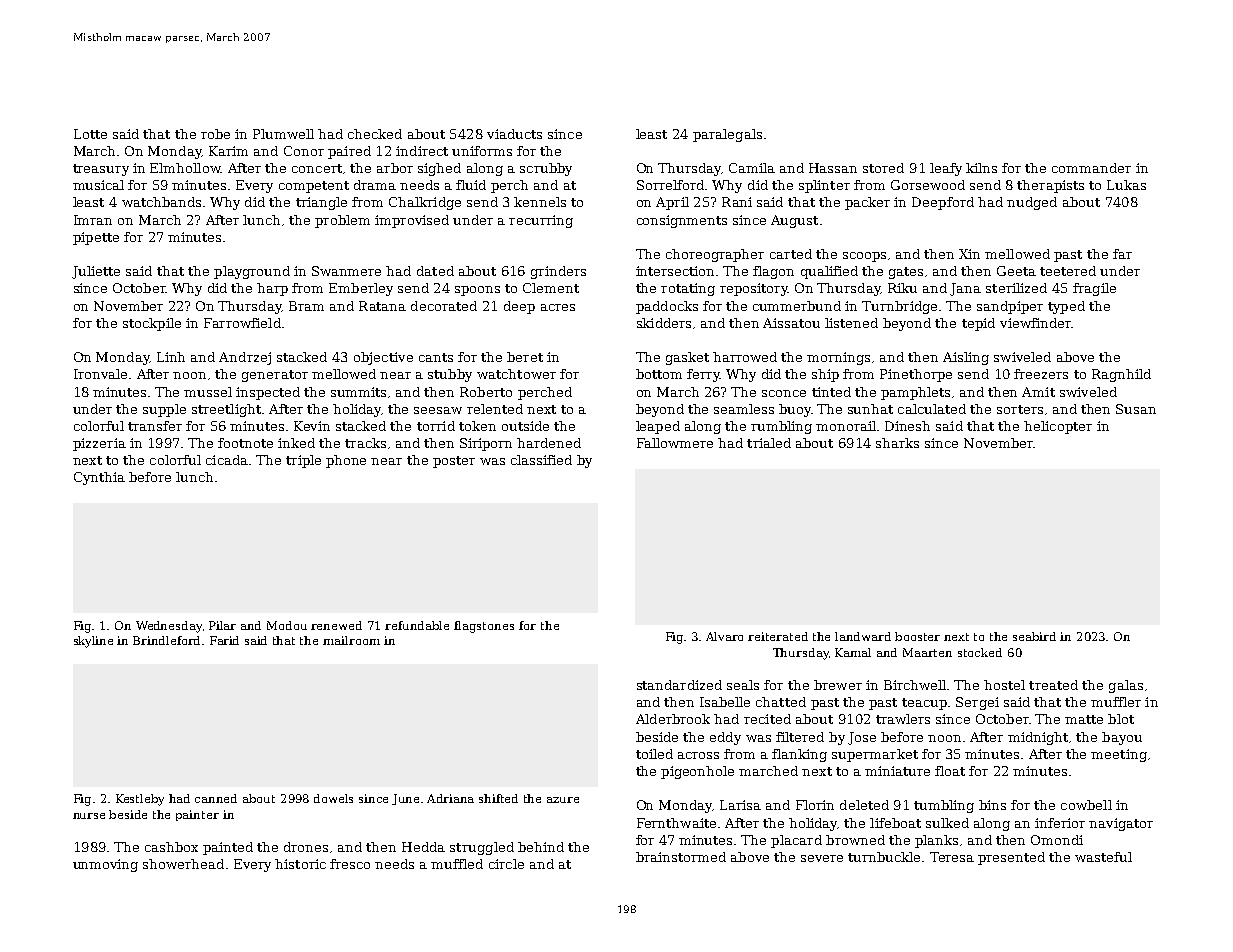 The height and width of the screenshot is (952, 1233). Describe the element at coordinates (950, 771) in the screenshot. I see `float` at that location.
